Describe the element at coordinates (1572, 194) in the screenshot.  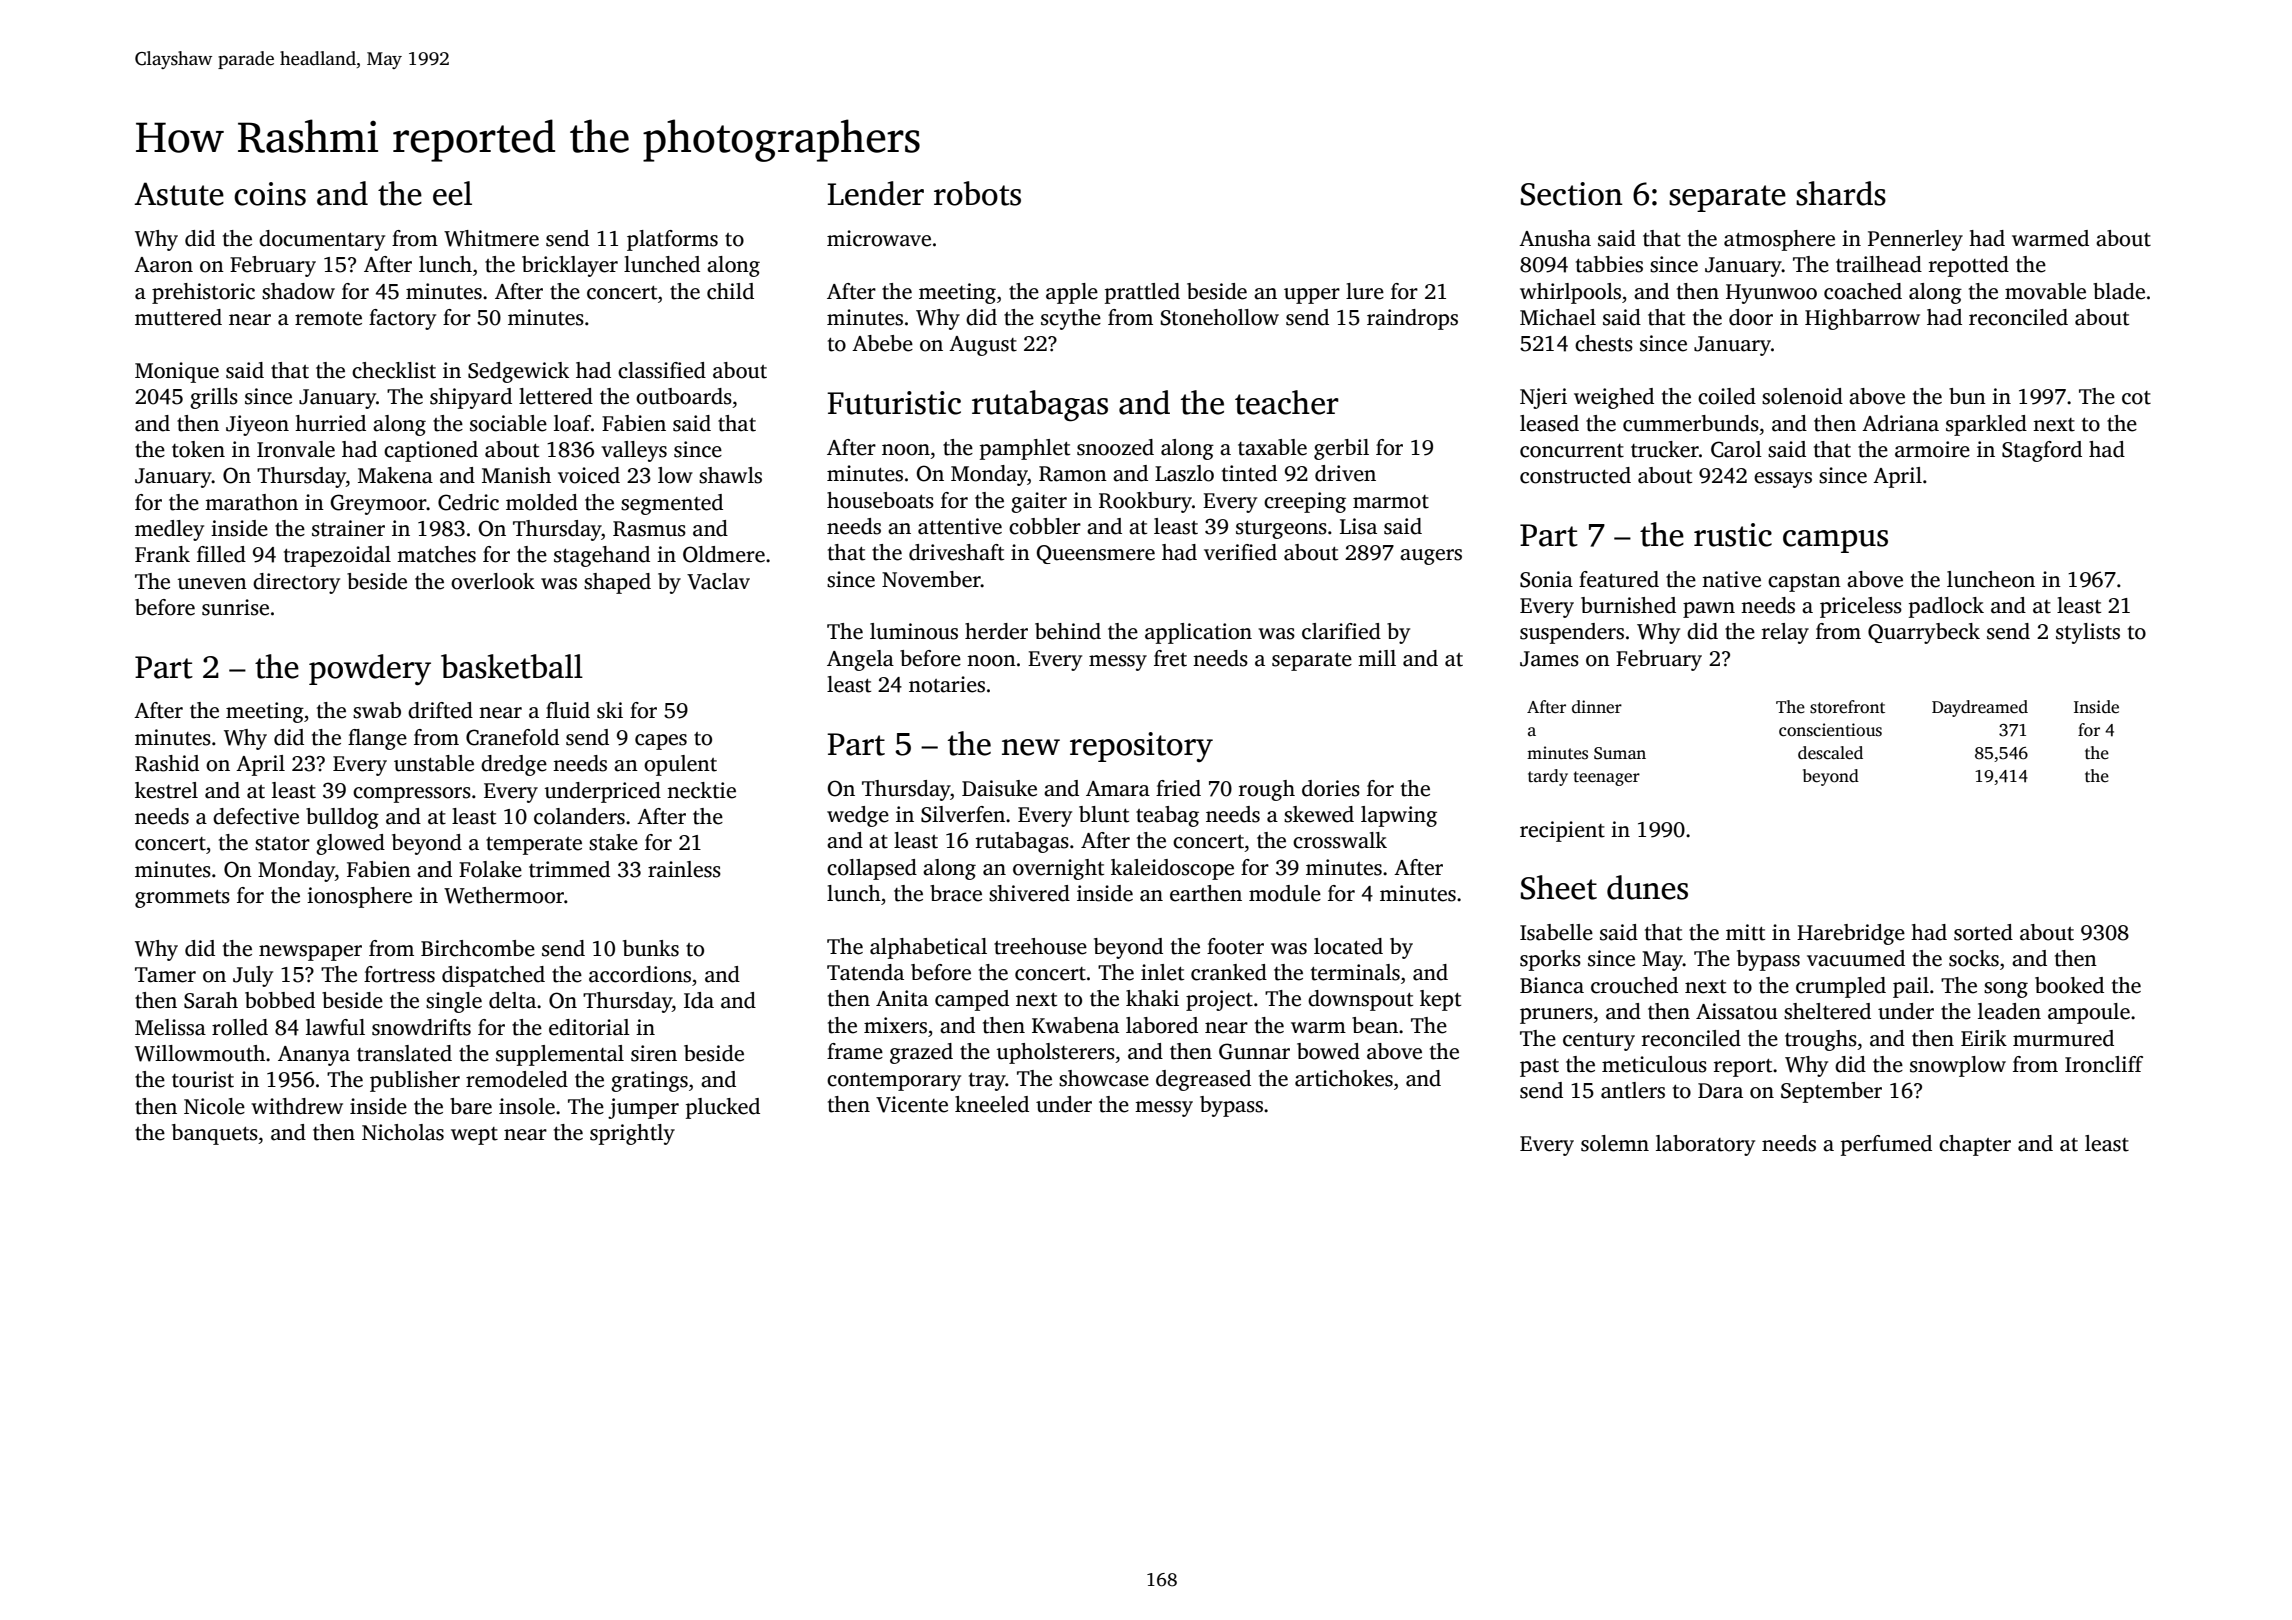
I see `Section` at that location.
